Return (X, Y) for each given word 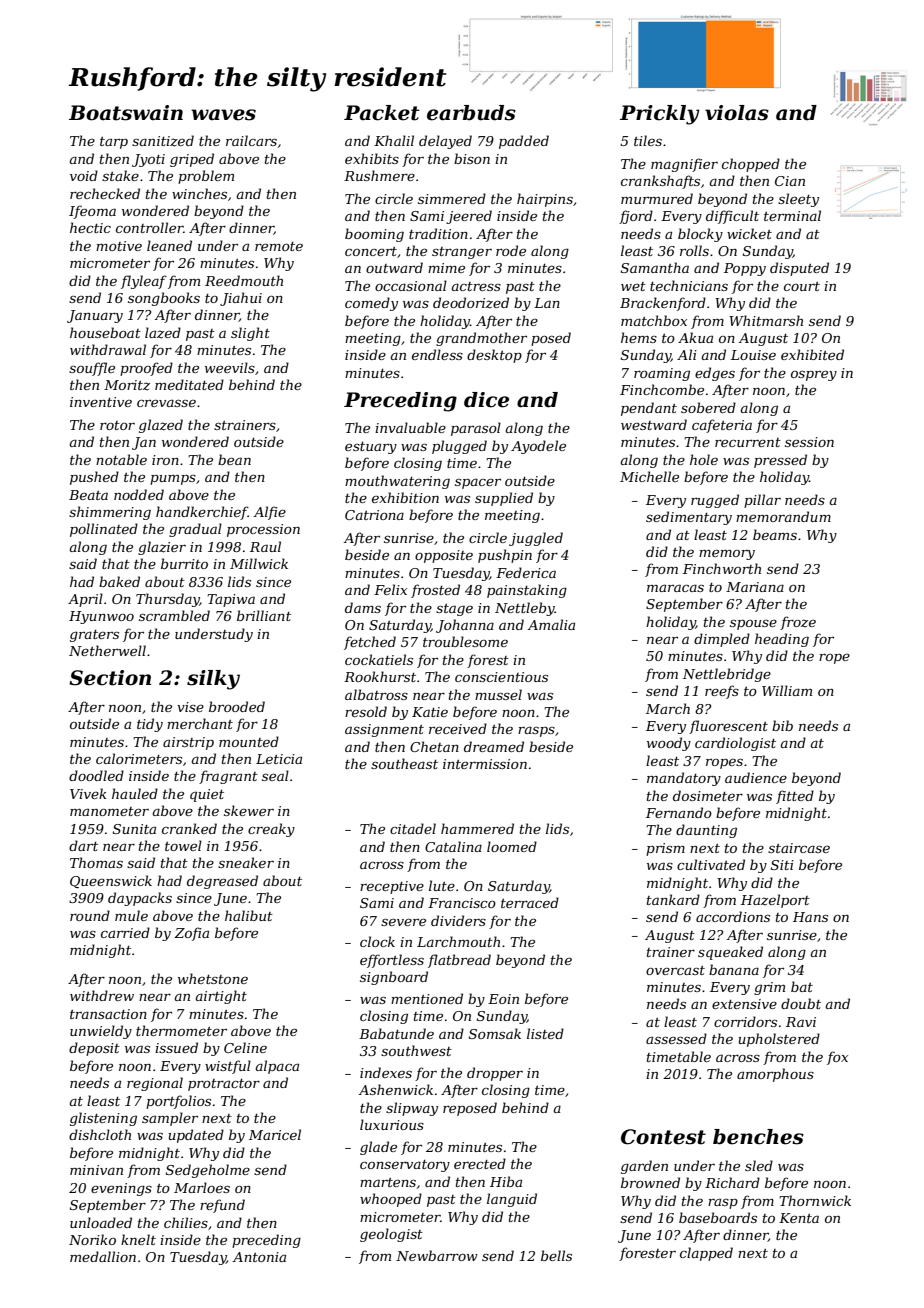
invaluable (410, 427)
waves (223, 115)
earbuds (471, 113)
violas (737, 113)
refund (222, 1206)
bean (234, 459)
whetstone (213, 978)
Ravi (801, 1022)
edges (715, 374)
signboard (394, 978)
